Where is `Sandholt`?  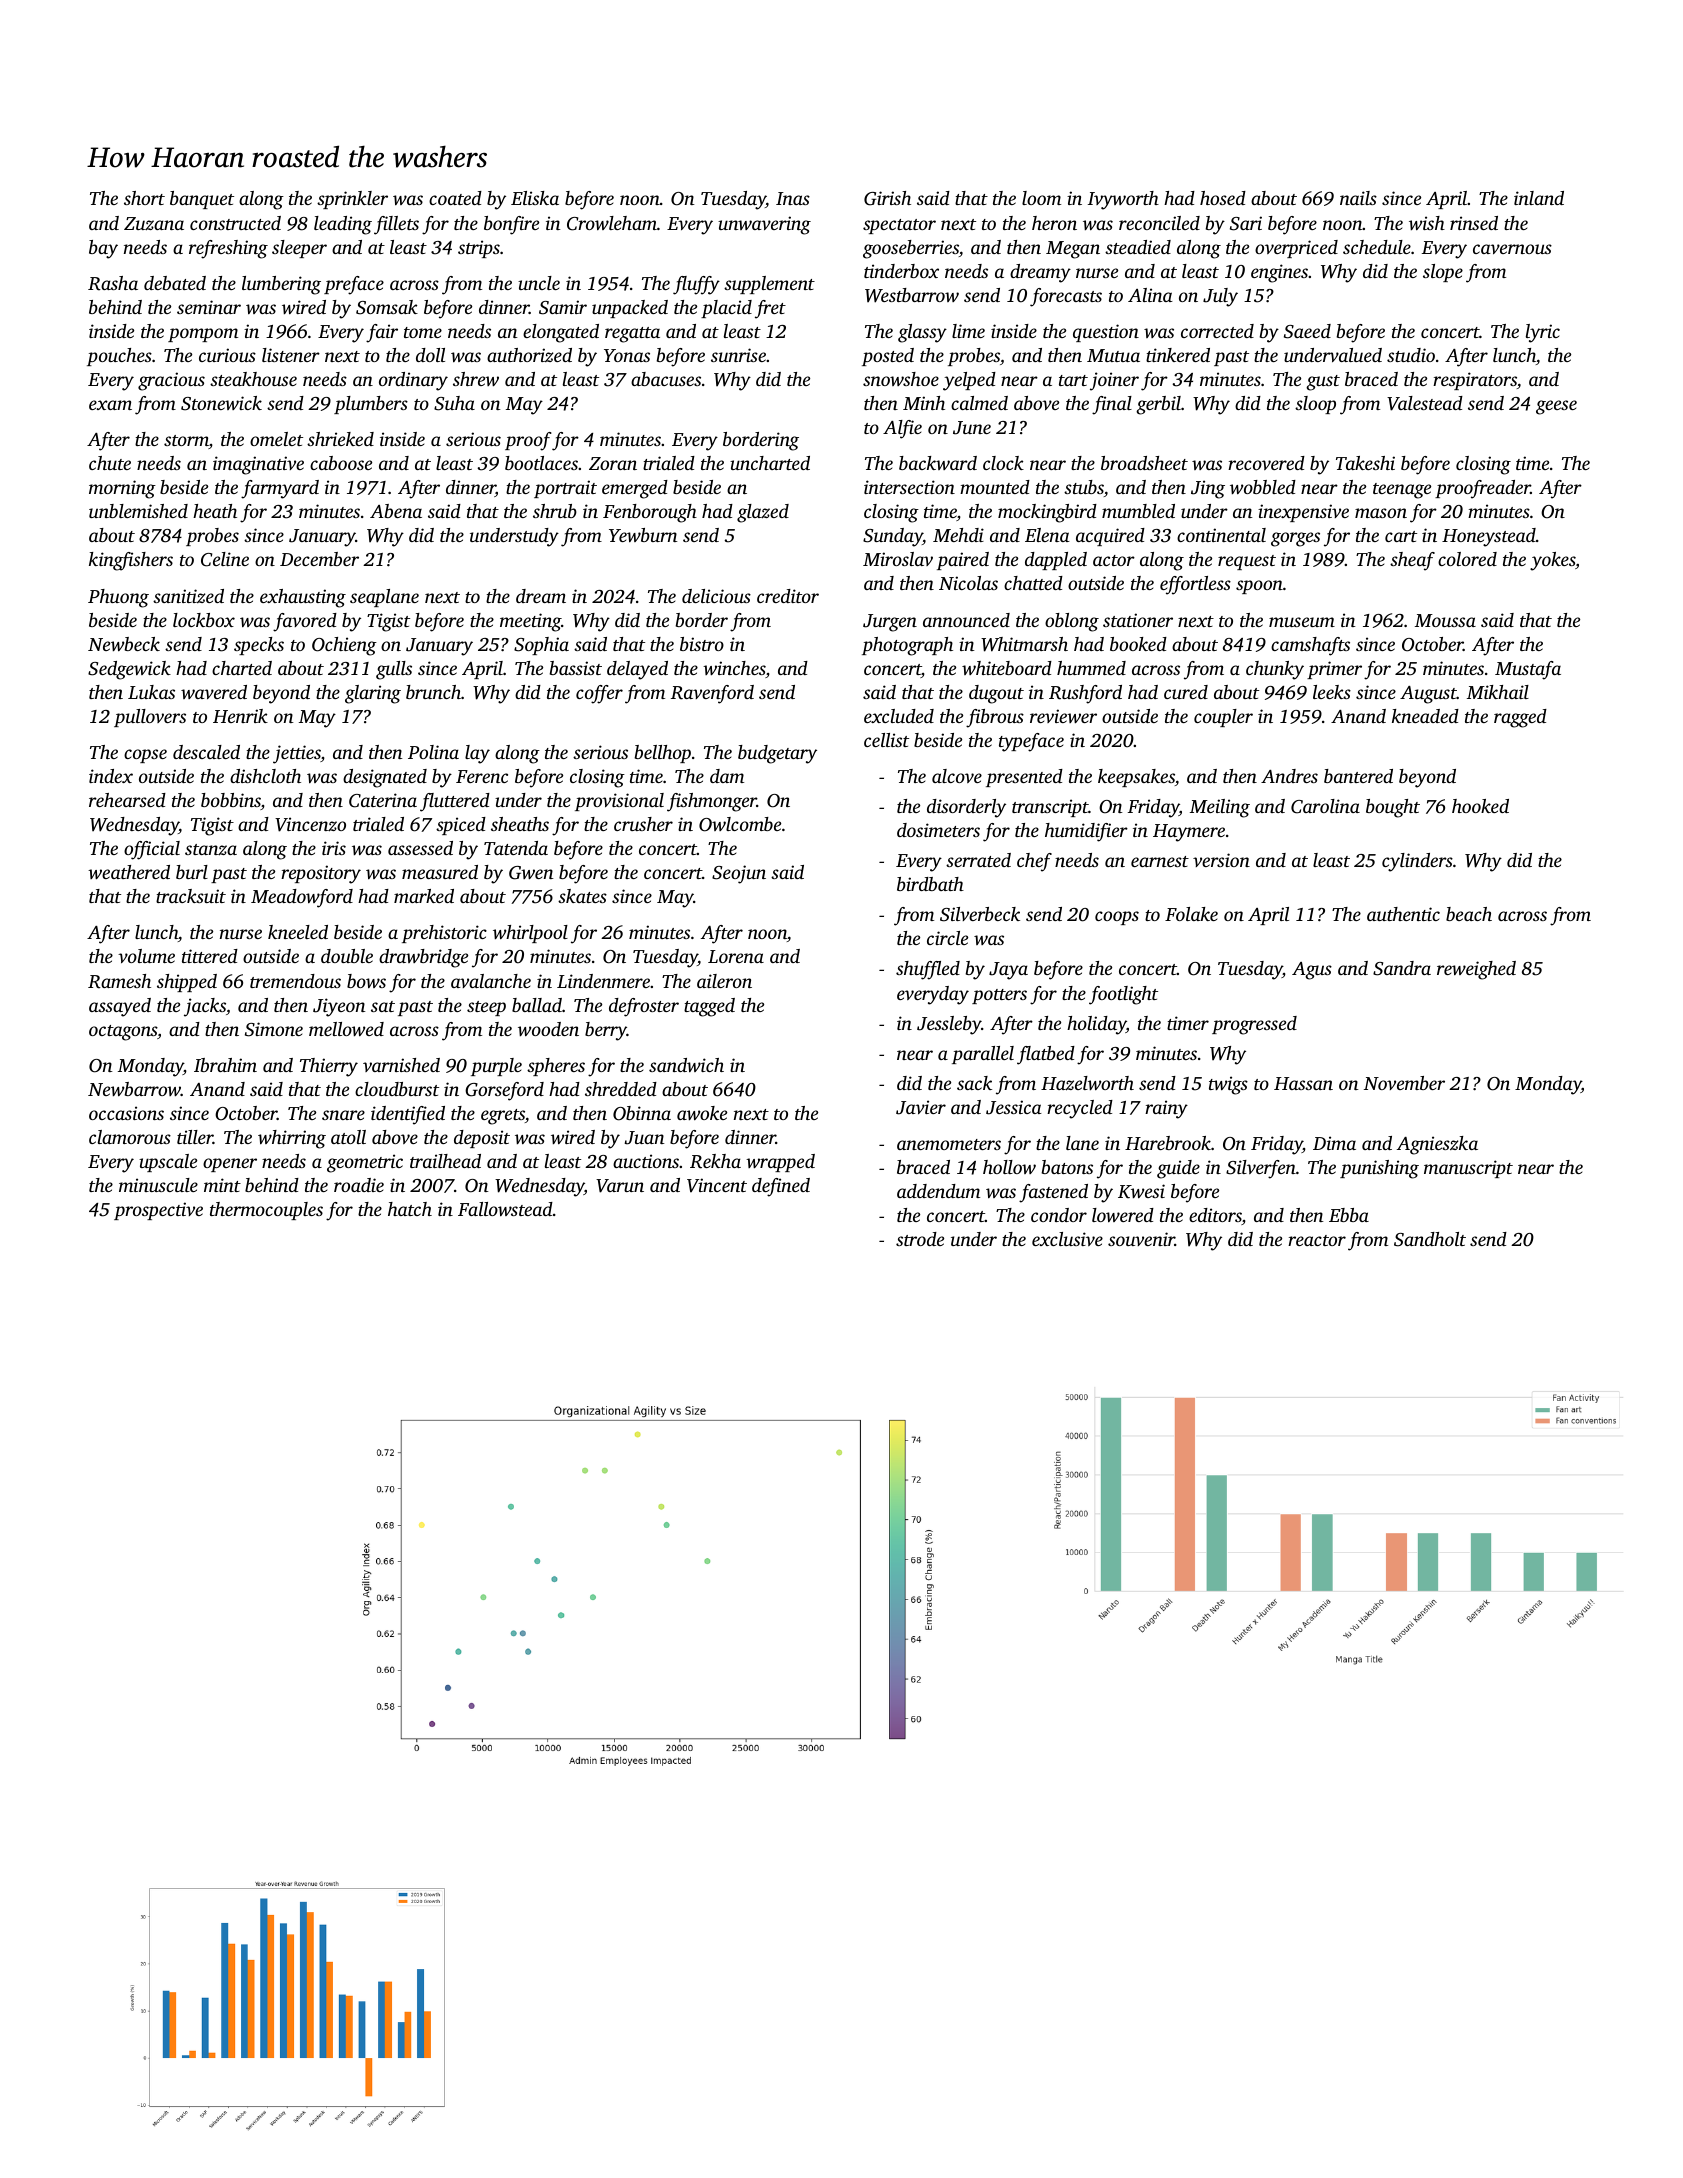
Sandholt is located at coordinates (1430, 1239).
